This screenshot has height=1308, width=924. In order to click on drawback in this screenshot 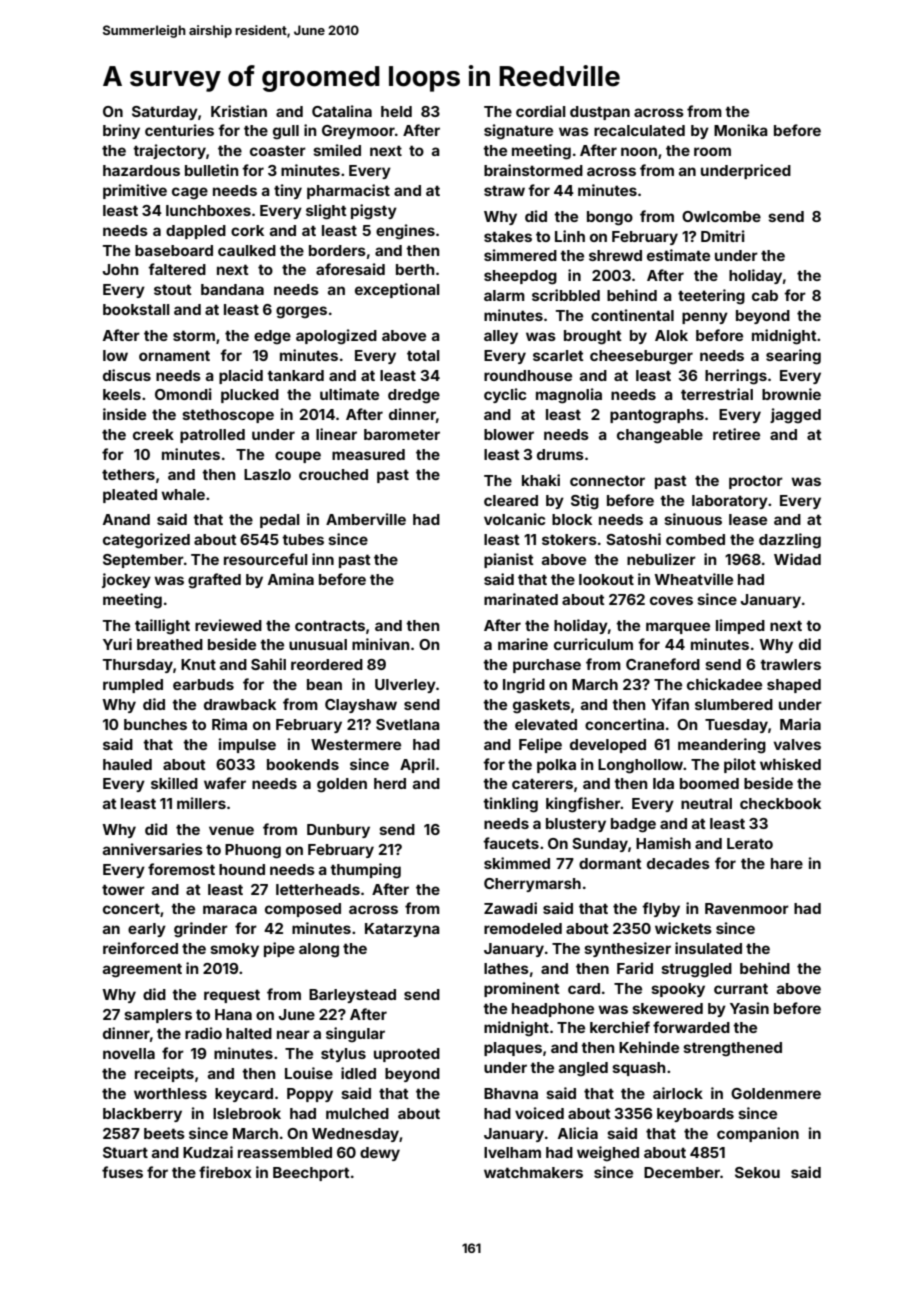, I will do `click(240, 704)`.
